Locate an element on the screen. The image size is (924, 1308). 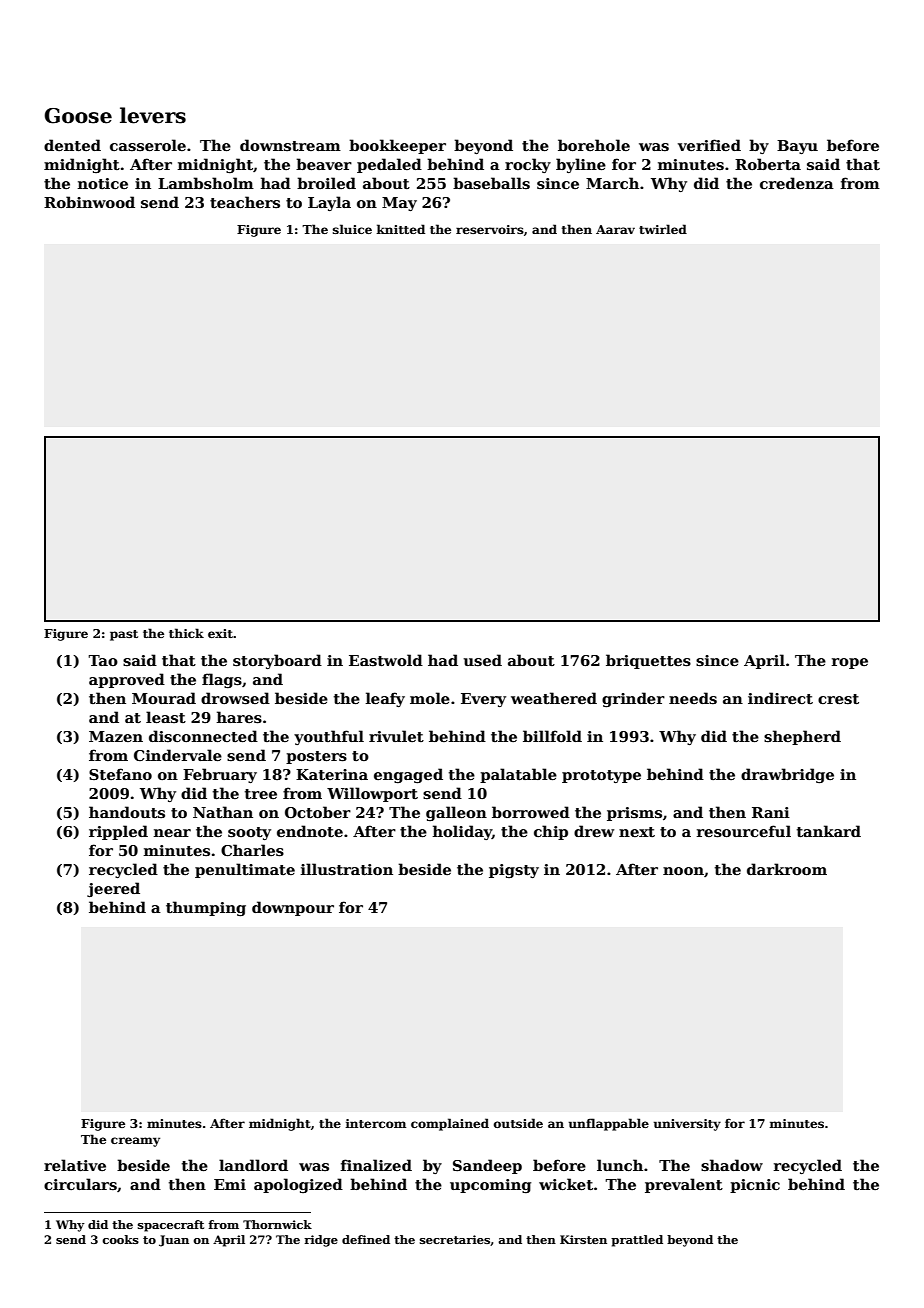
reservoirs is located at coordinates (490, 229).
